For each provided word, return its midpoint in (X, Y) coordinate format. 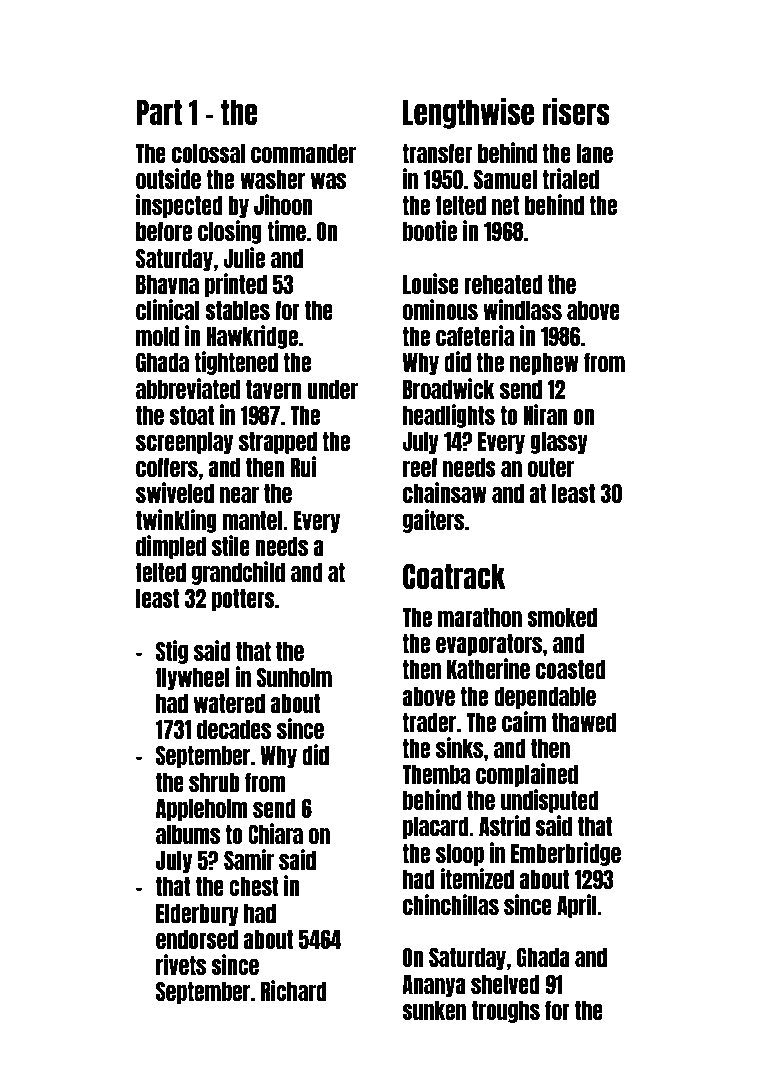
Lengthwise (468, 113)
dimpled (171, 547)
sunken (434, 1010)
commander (303, 153)
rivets (181, 964)
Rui (303, 466)
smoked (562, 617)
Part (159, 112)
